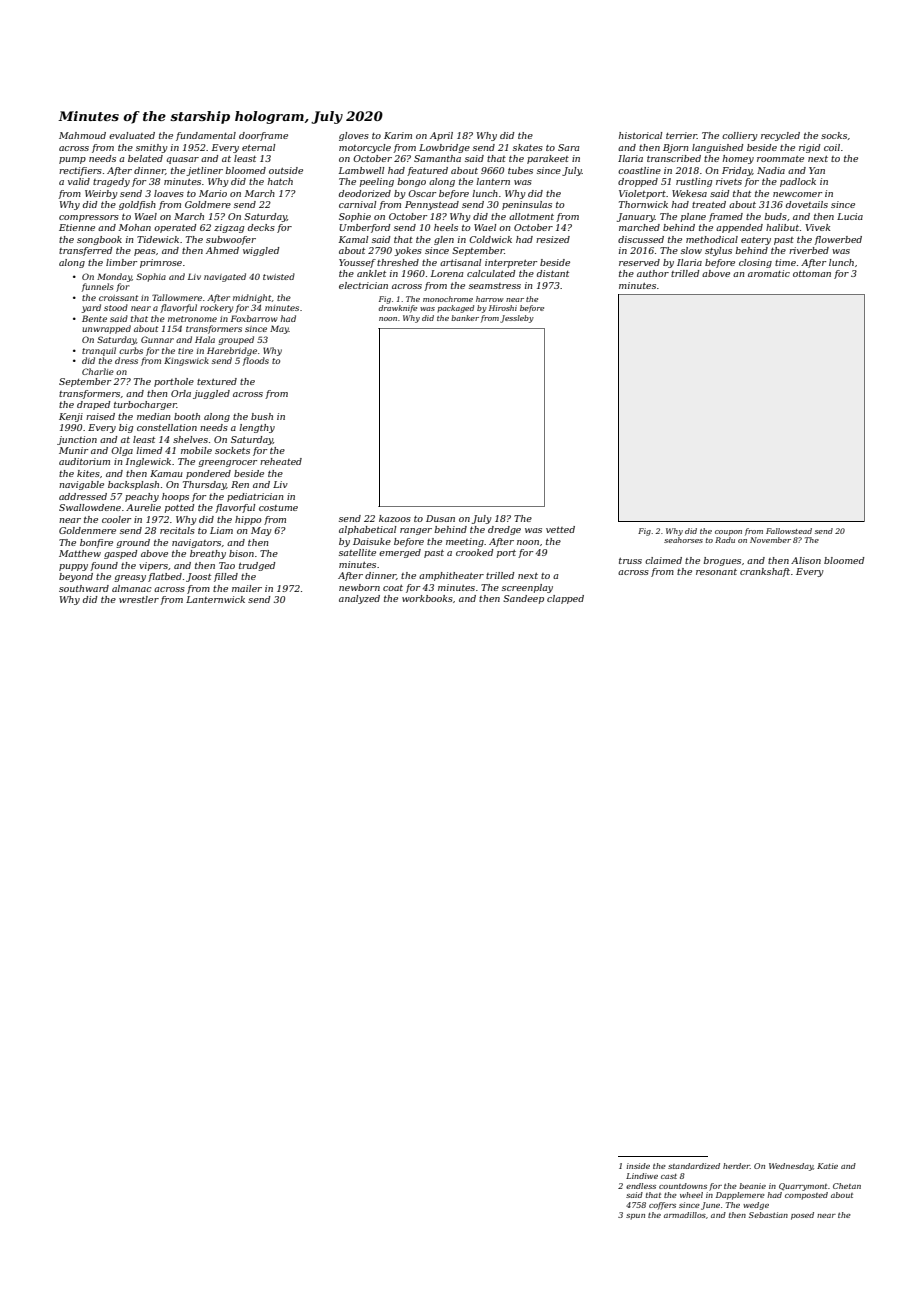 This image has height=1308, width=924. Describe the element at coordinates (441, 136) in the image. I see `April` at that location.
